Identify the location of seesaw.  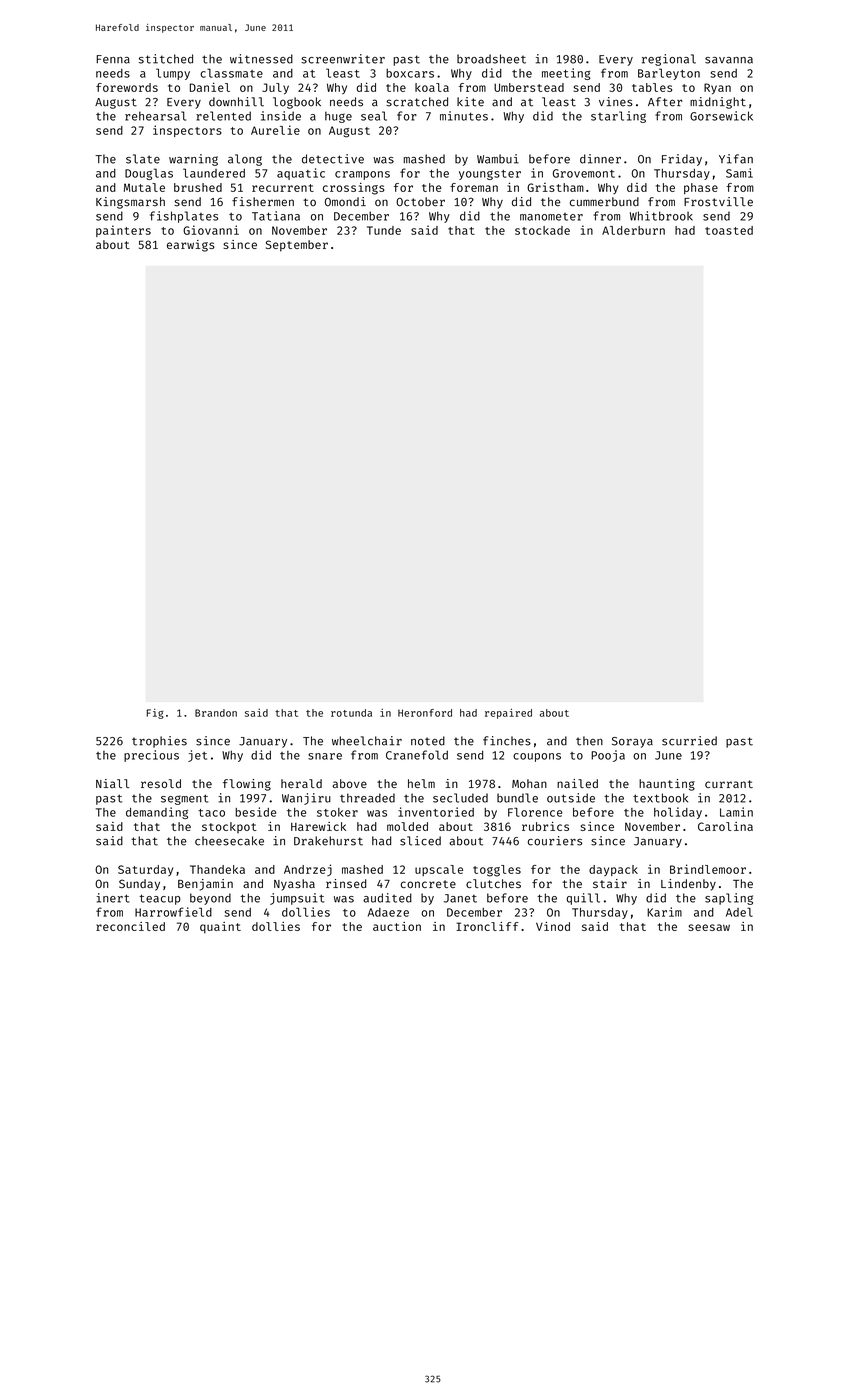
(709, 927).
